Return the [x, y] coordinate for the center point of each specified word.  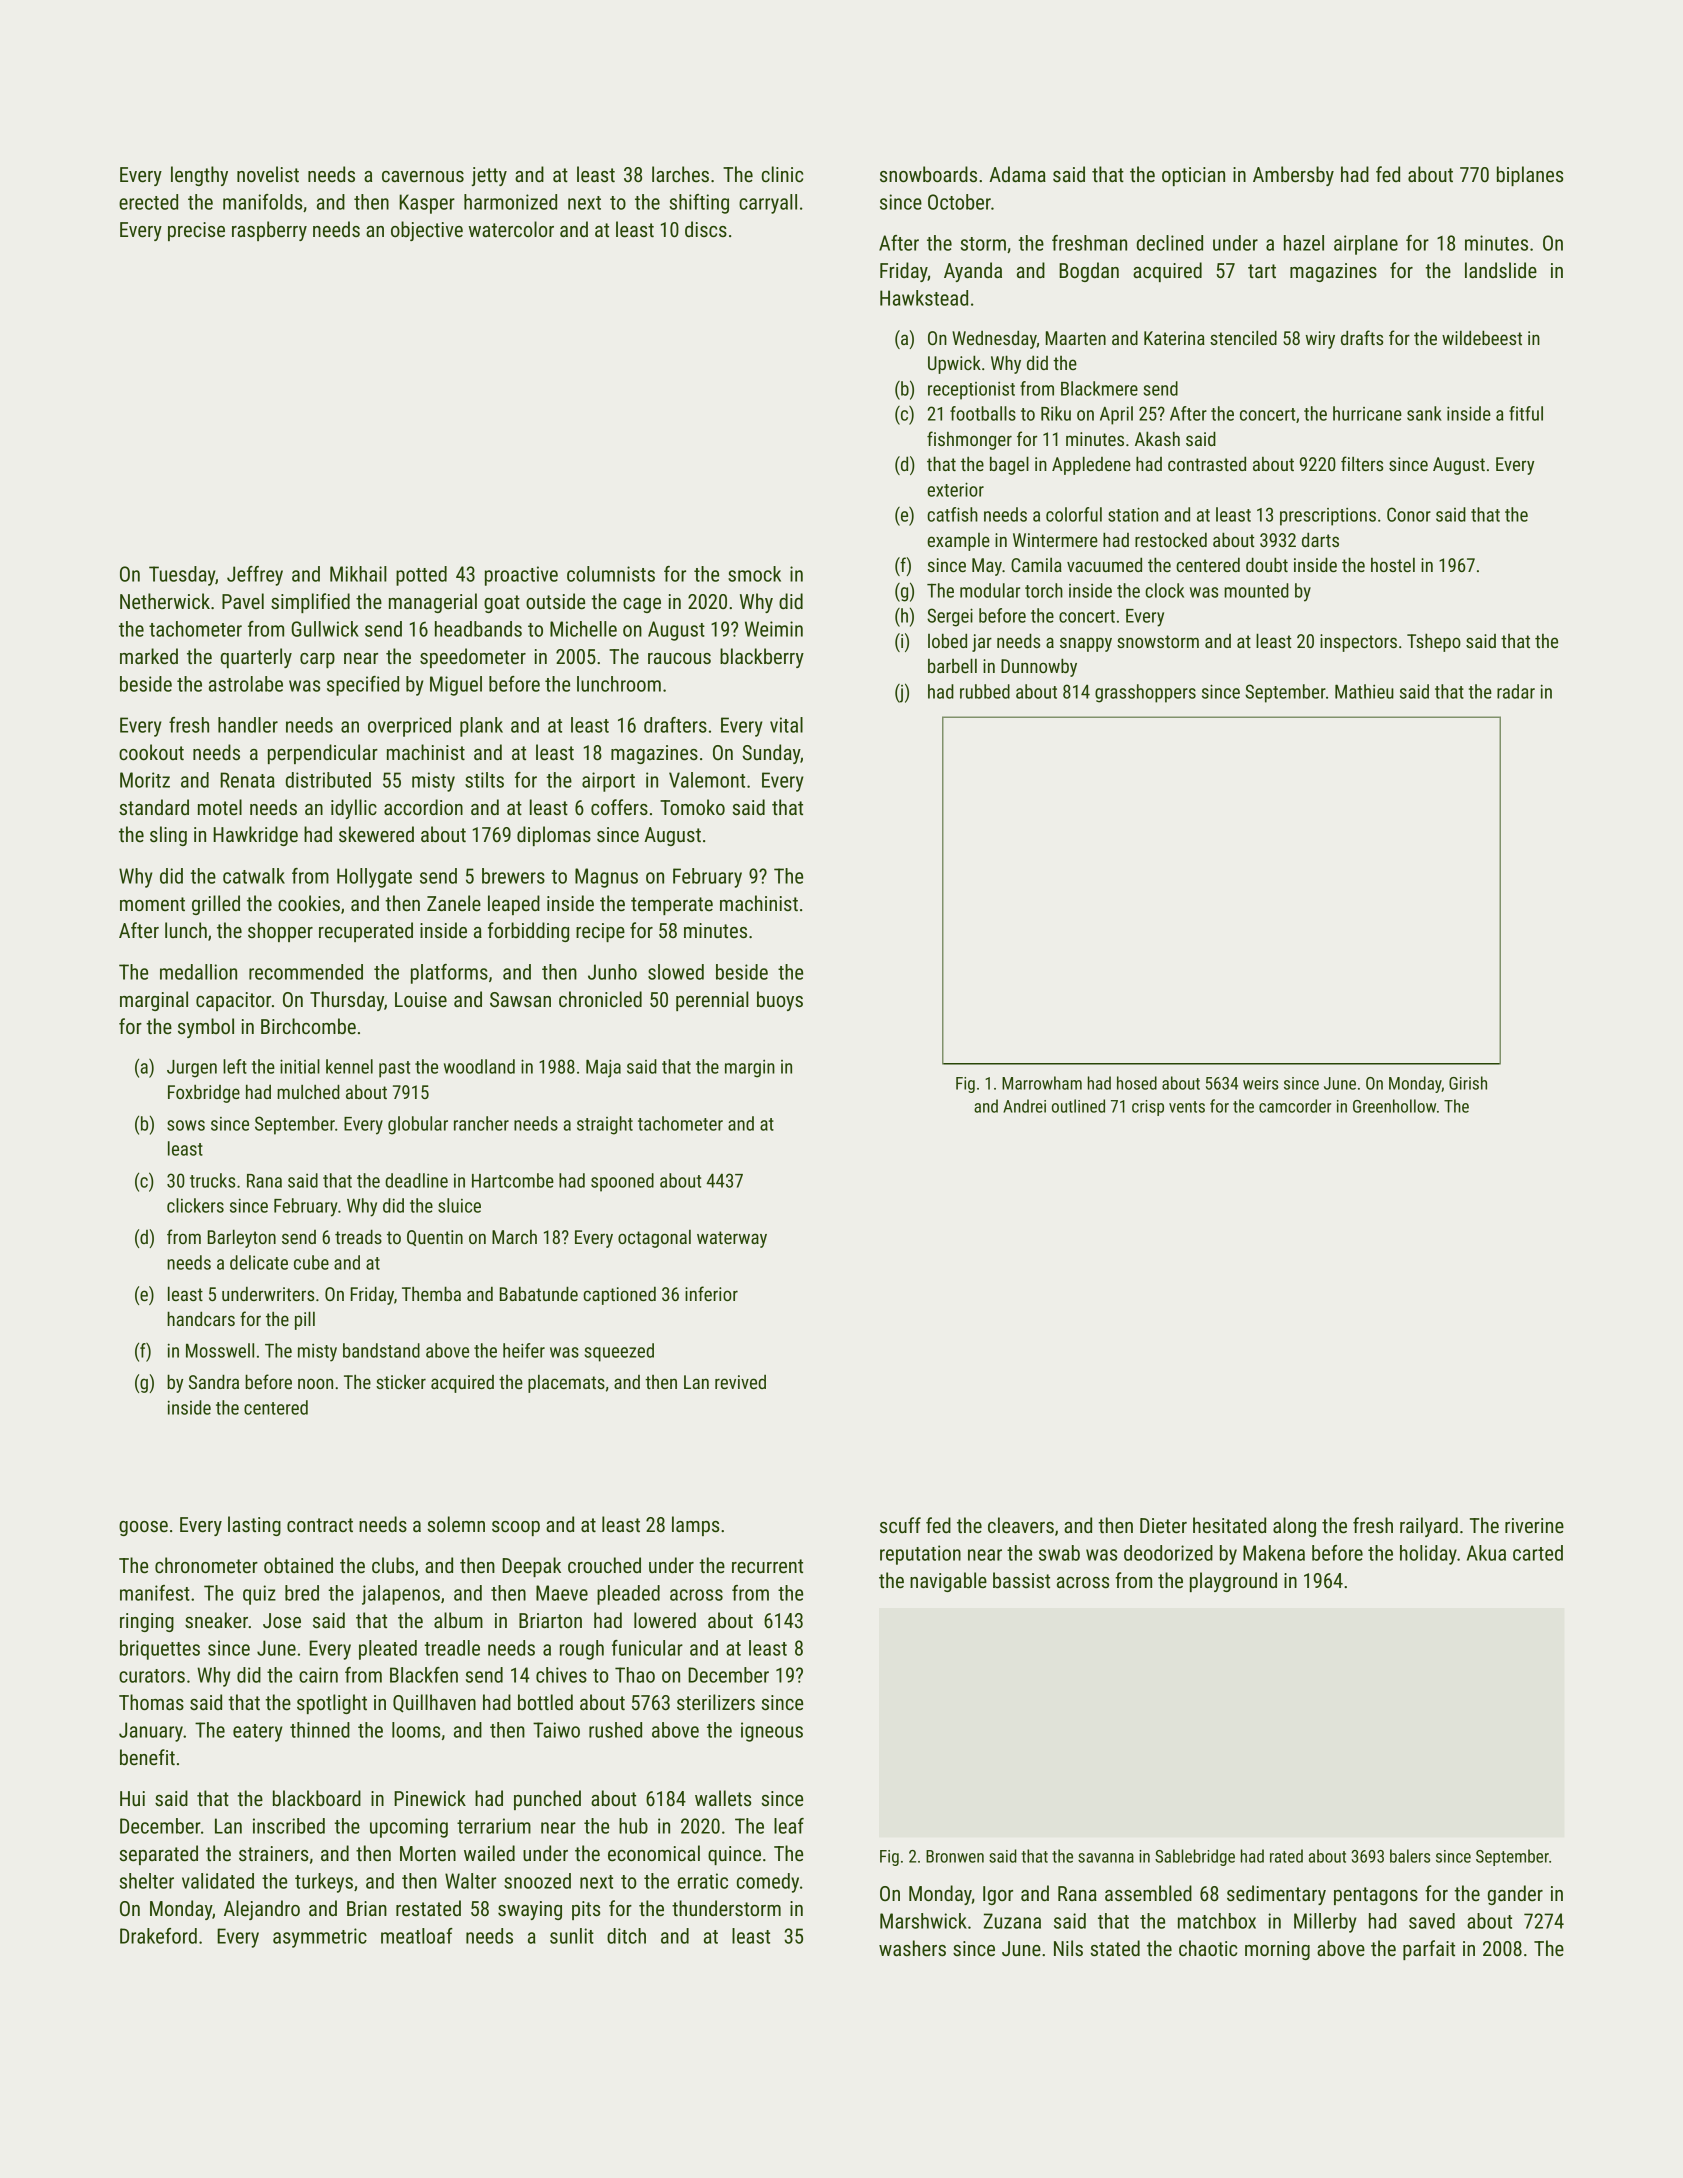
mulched [308, 1091]
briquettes [160, 1650]
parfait [1429, 1950]
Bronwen [955, 1856]
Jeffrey [255, 576]
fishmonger [969, 440]
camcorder [1295, 1106]
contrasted [1207, 464]
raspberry [269, 231]
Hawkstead [924, 298]
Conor [1409, 514]
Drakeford [158, 1936]
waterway [732, 1239]
